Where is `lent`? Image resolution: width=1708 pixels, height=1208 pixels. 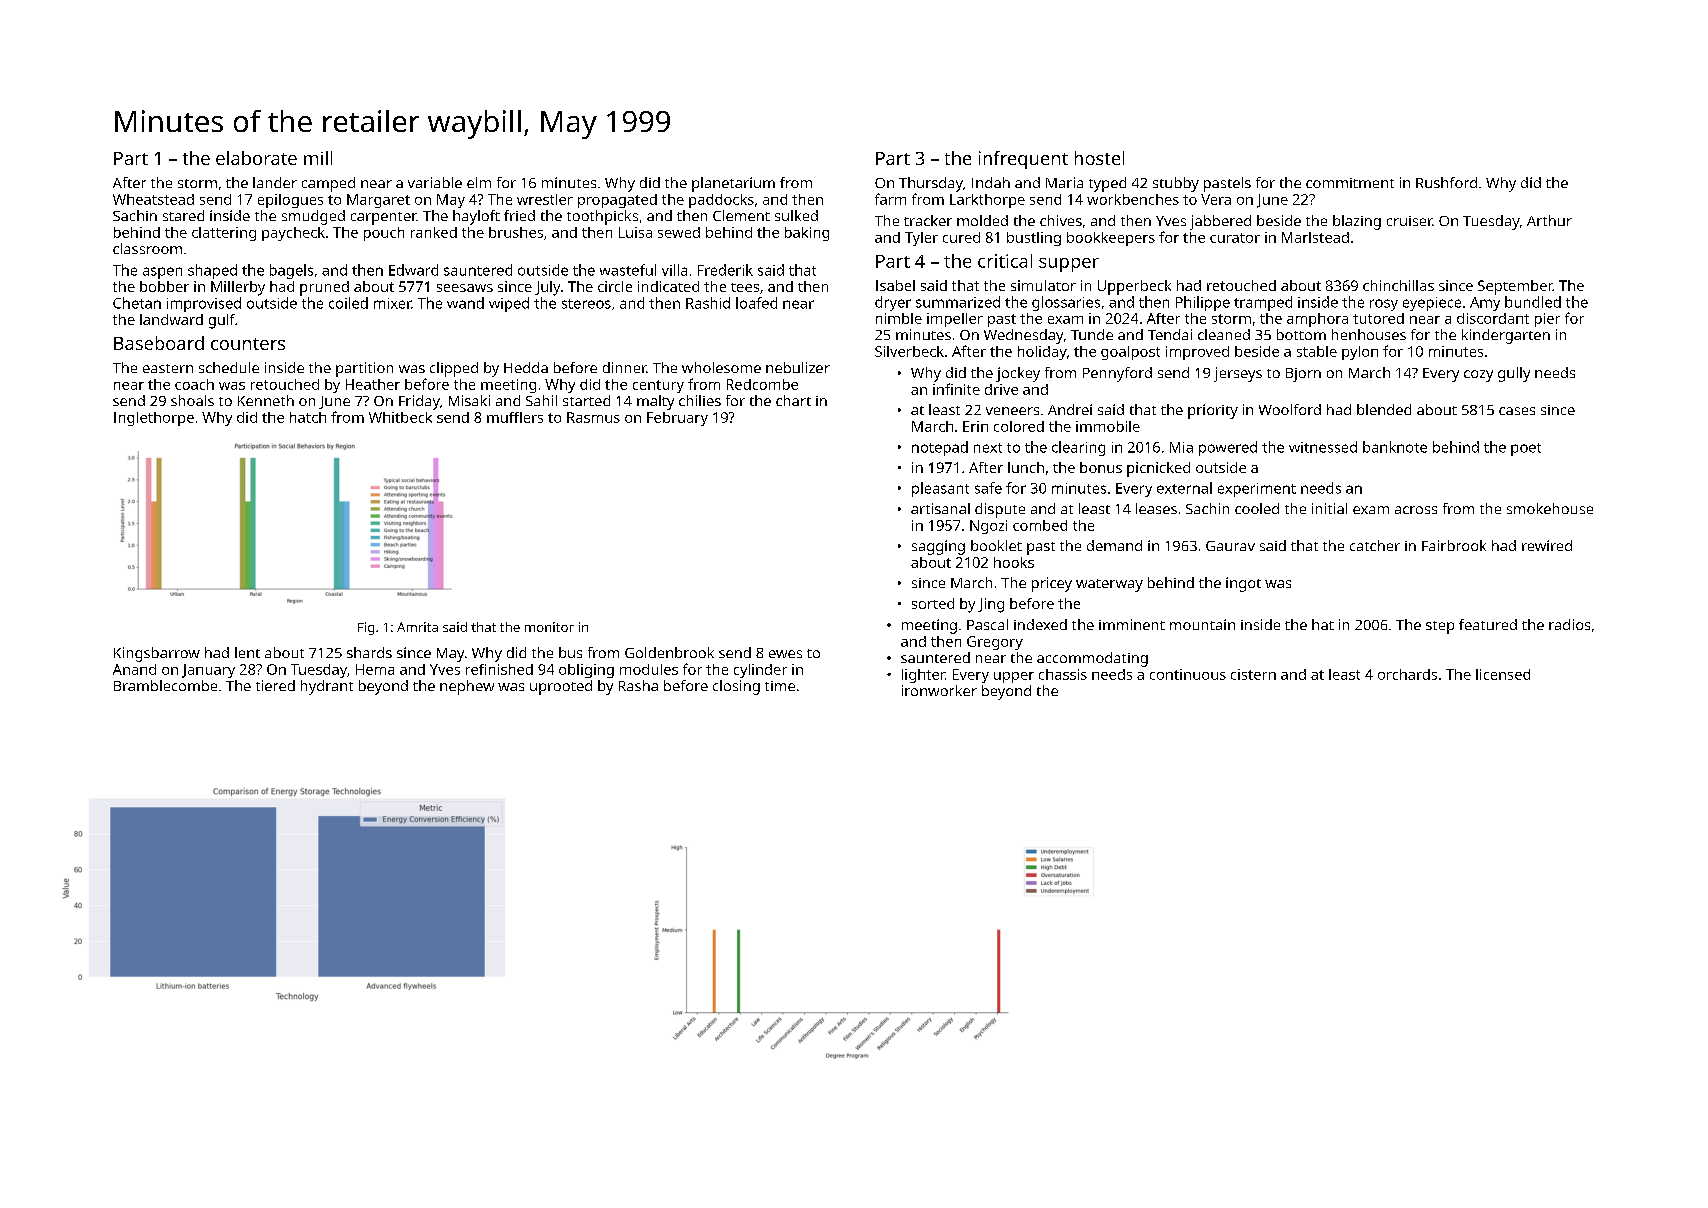 lent is located at coordinates (247, 652).
